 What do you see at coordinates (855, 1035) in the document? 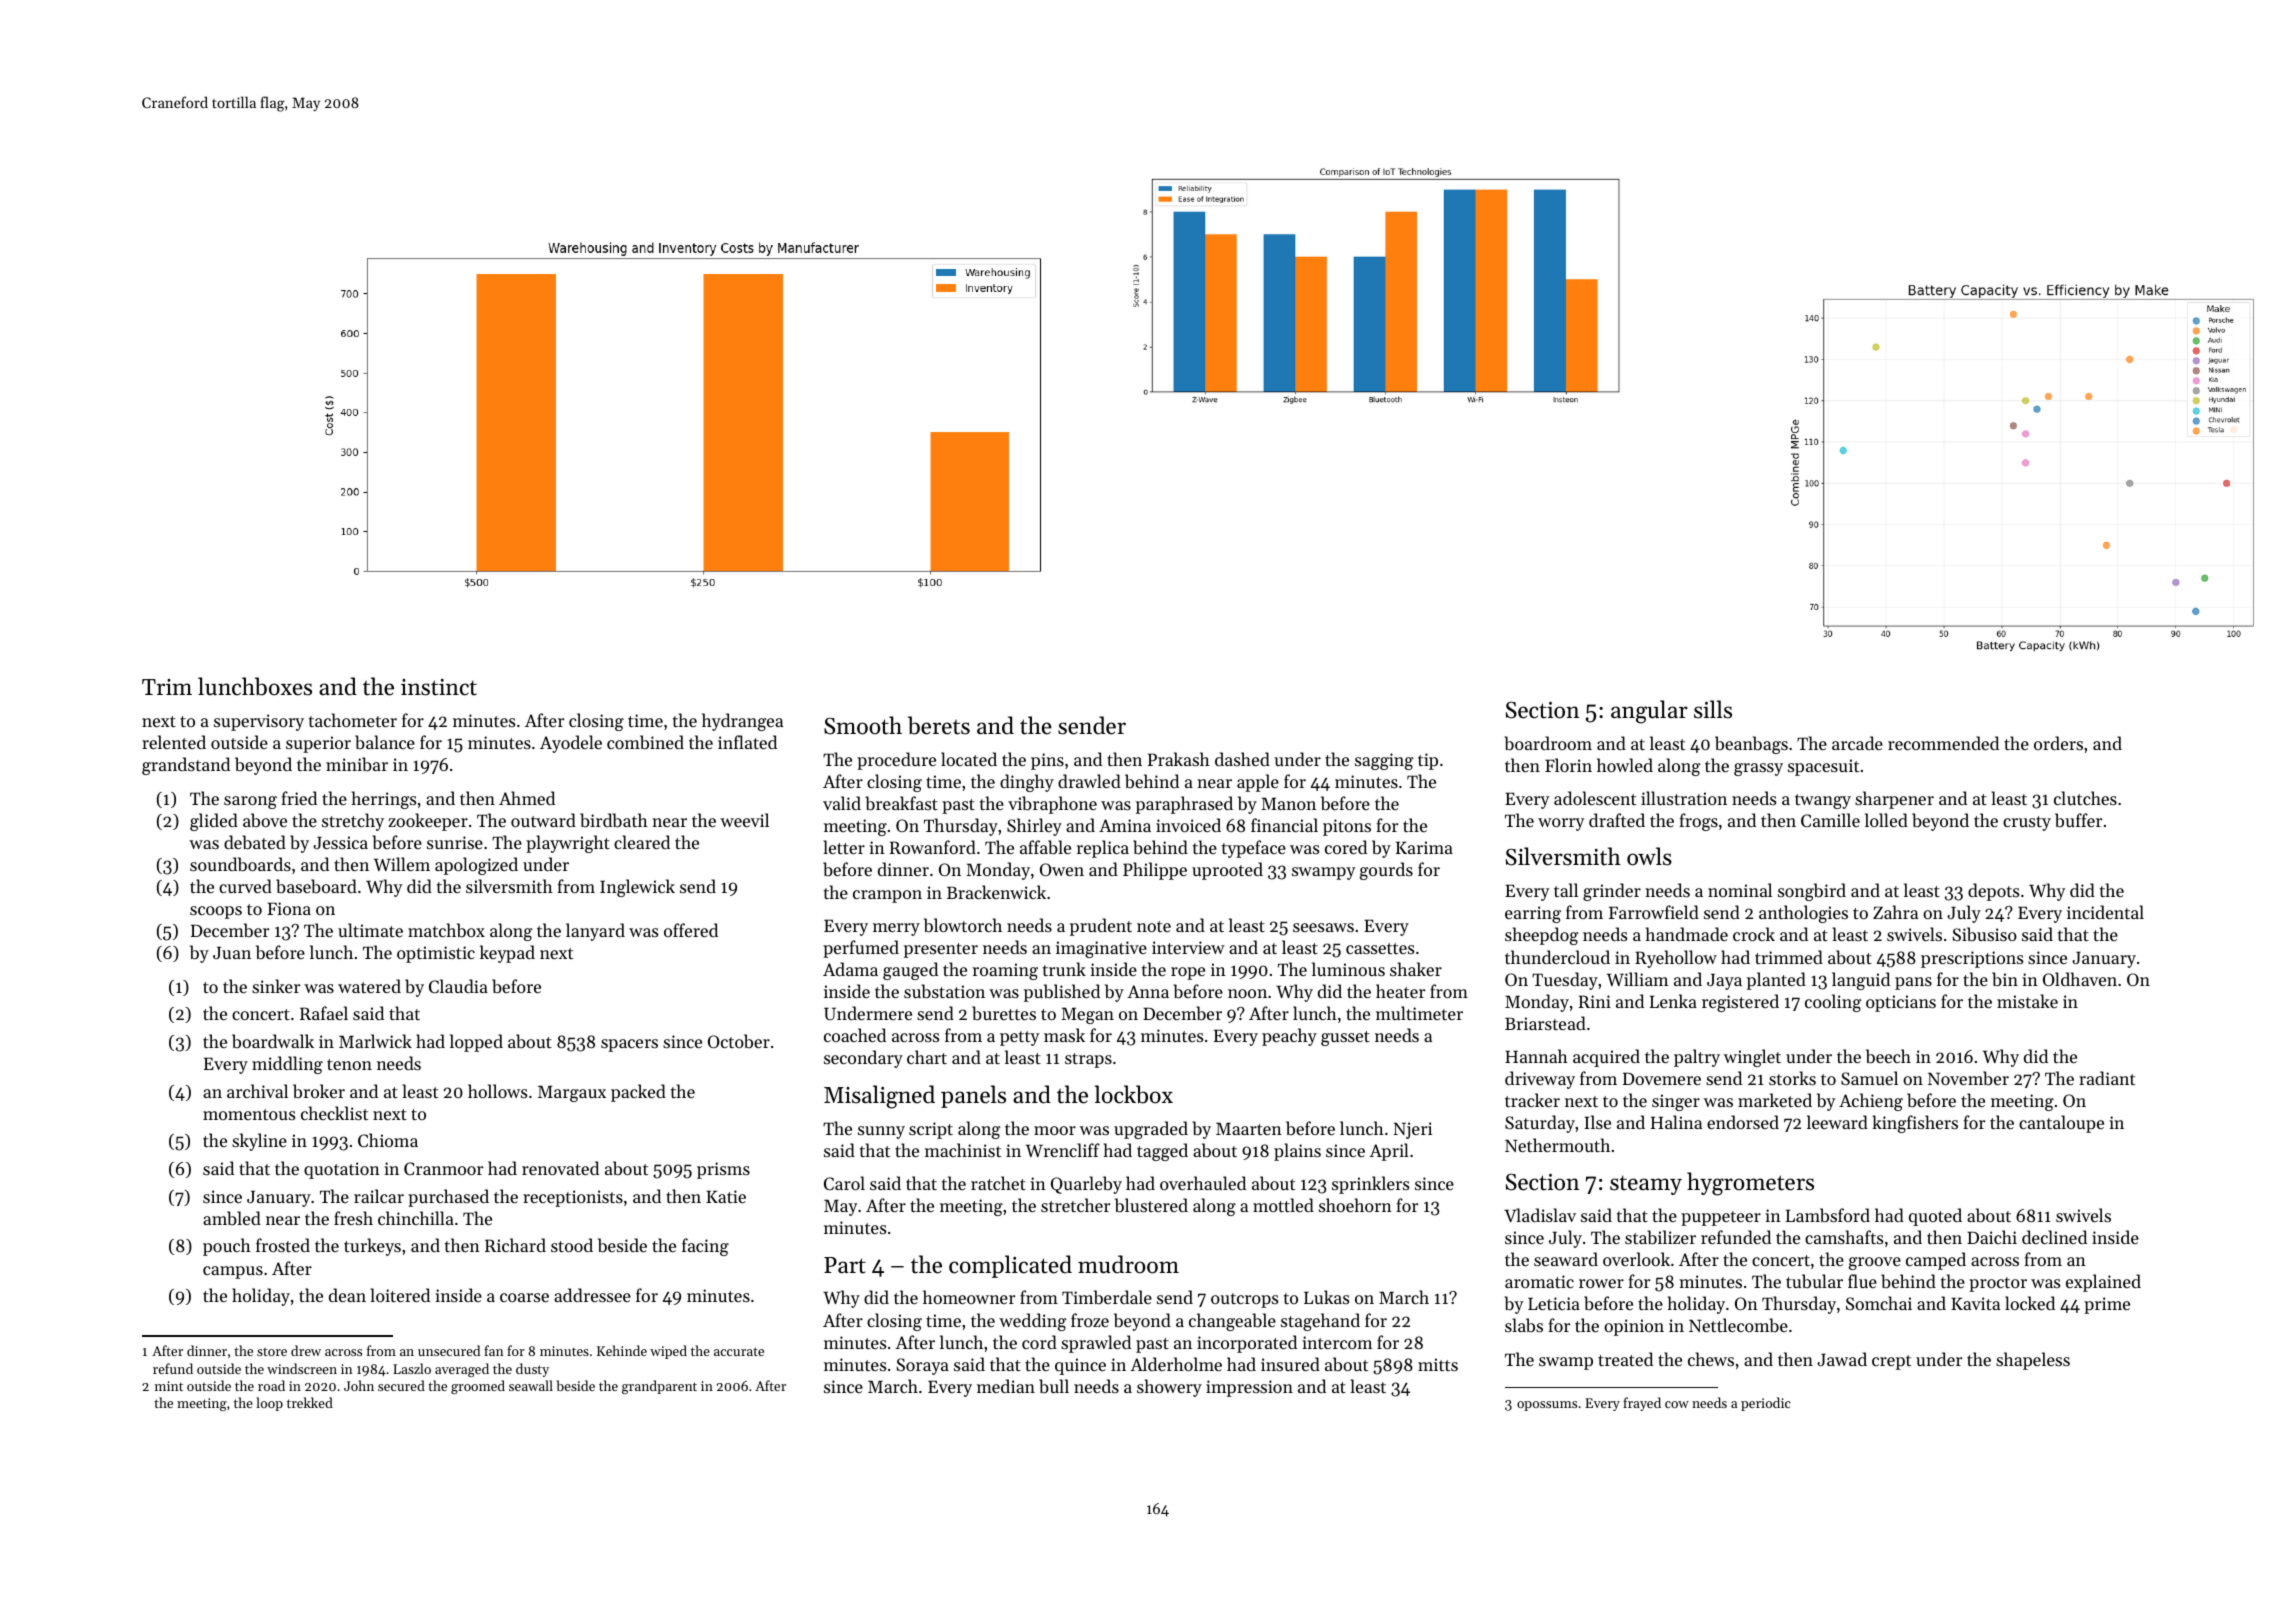
I see `coached` at bounding box center [855, 1035].
